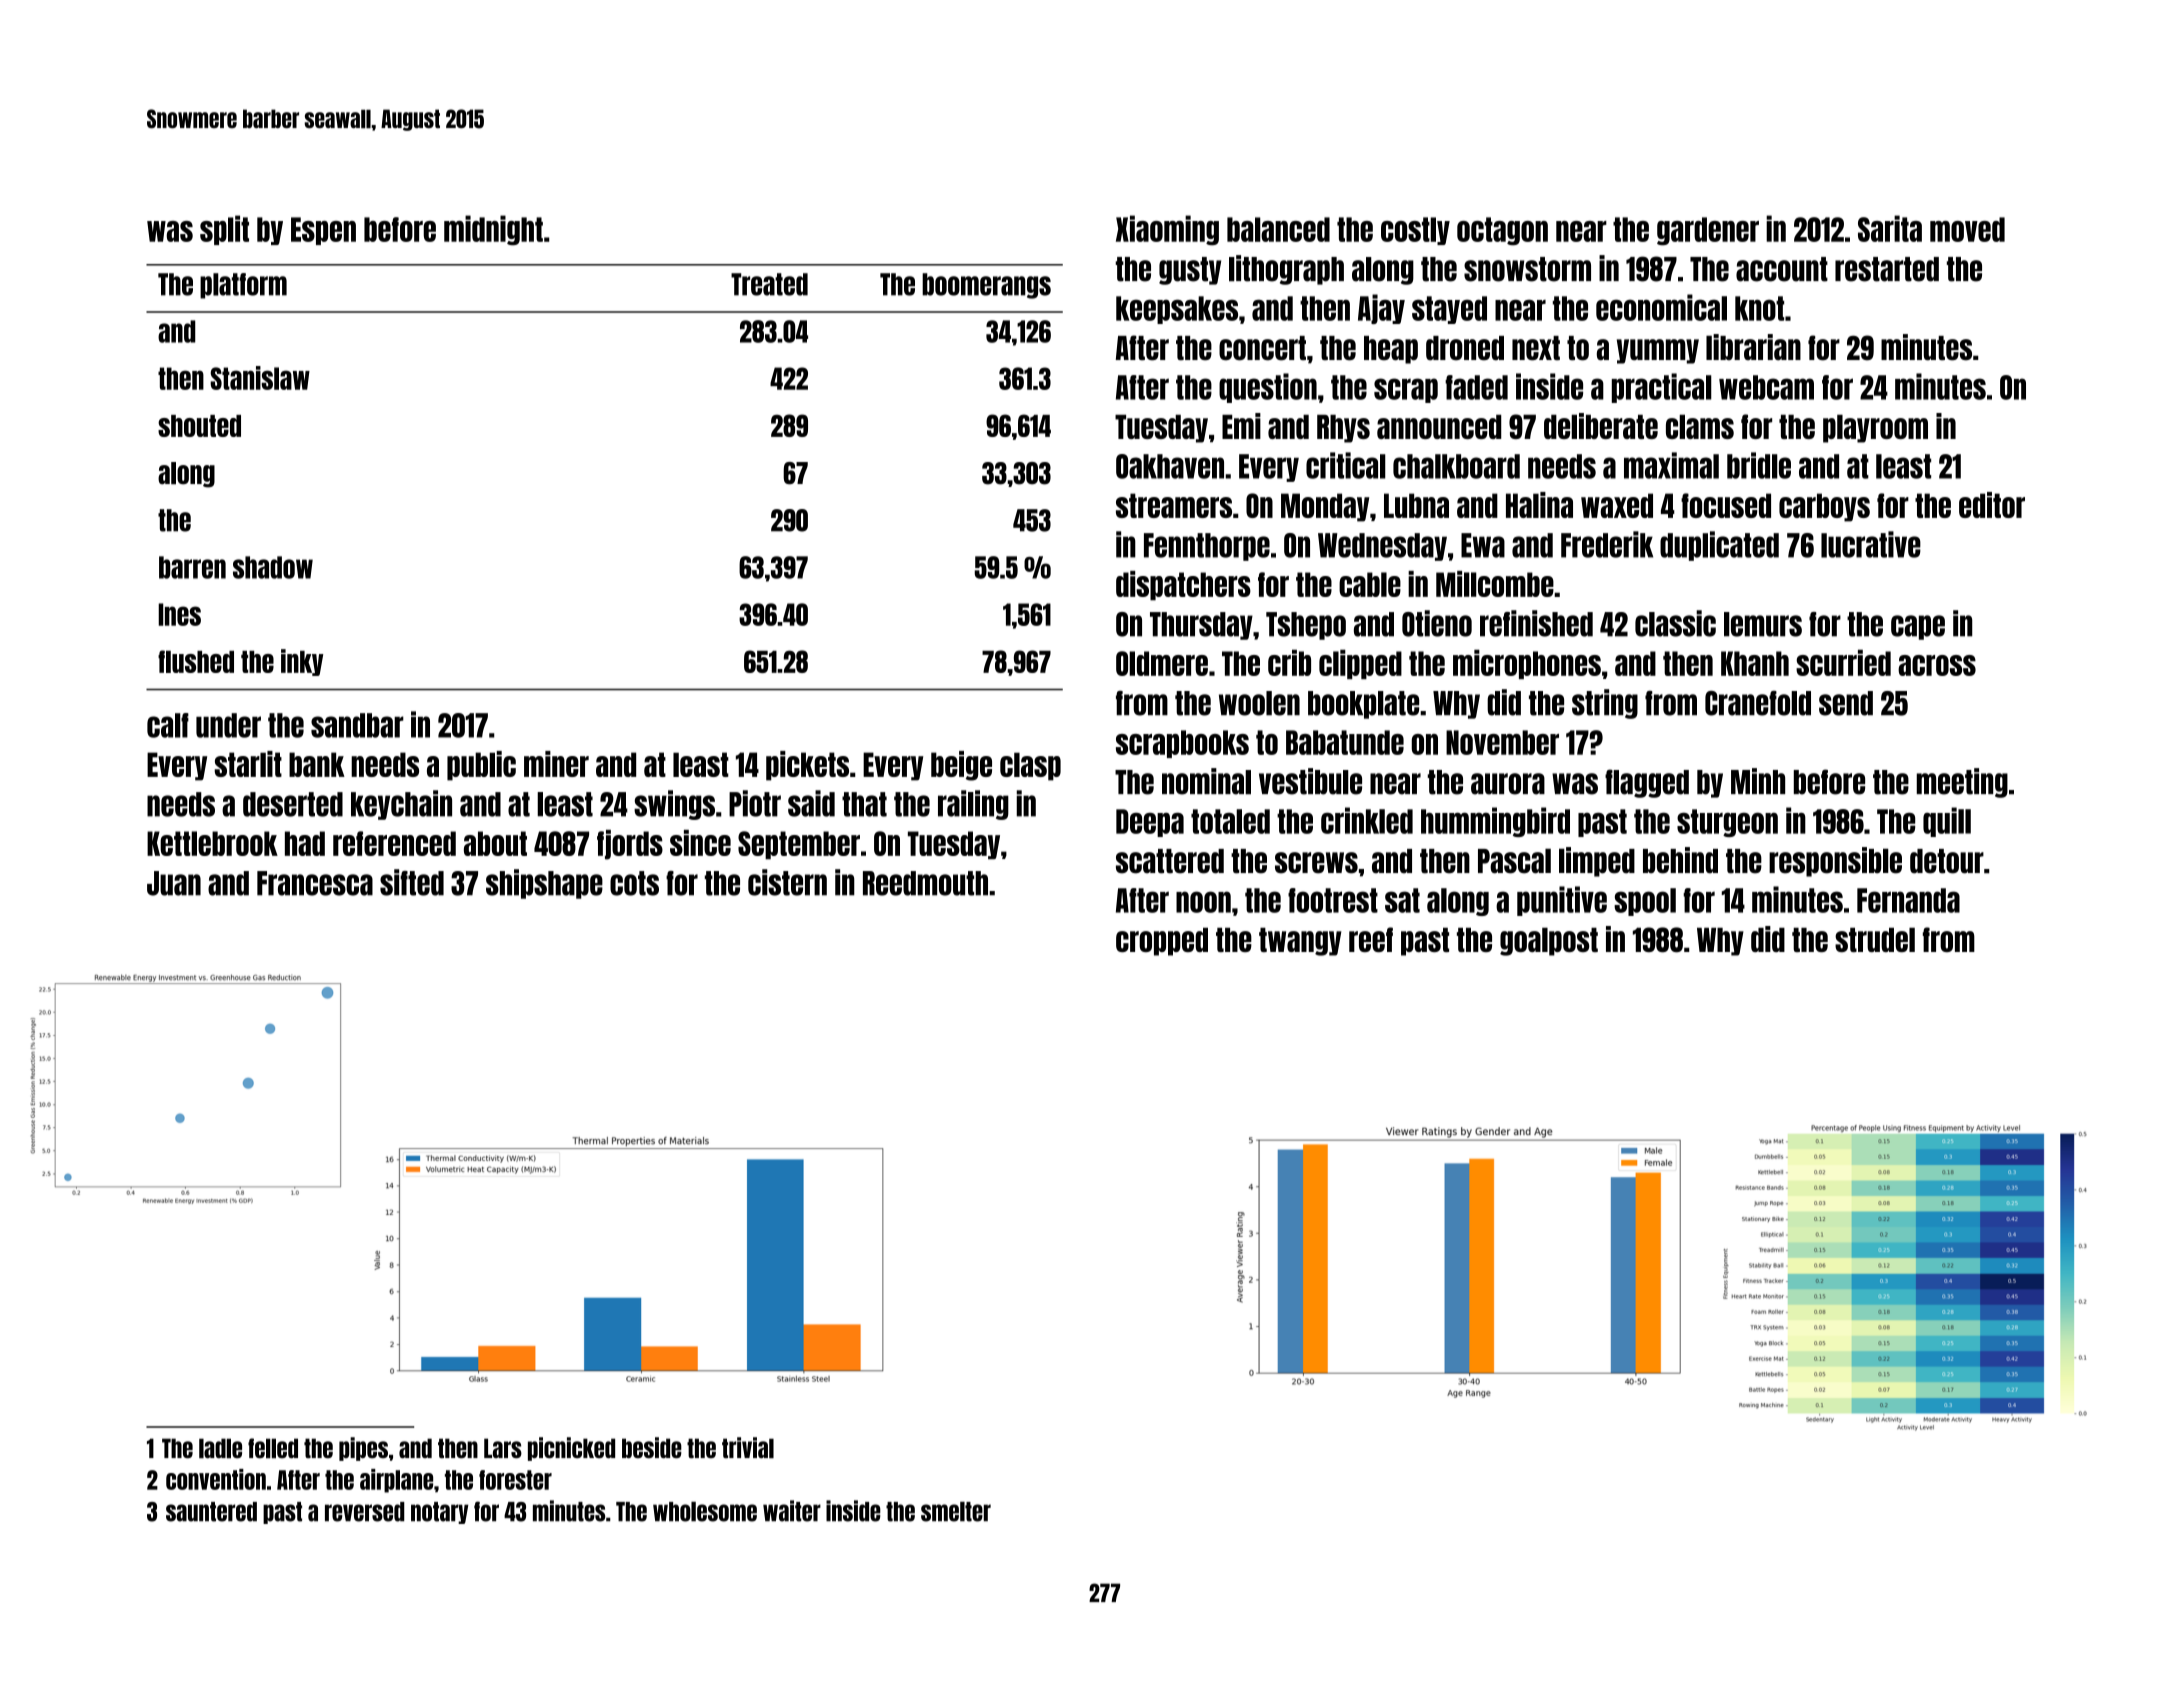 The image size is (2178, 1683). What do you see at coordinates (1708, 231) in the page?
I see `gardener` at bounding box center [1708, 231].
